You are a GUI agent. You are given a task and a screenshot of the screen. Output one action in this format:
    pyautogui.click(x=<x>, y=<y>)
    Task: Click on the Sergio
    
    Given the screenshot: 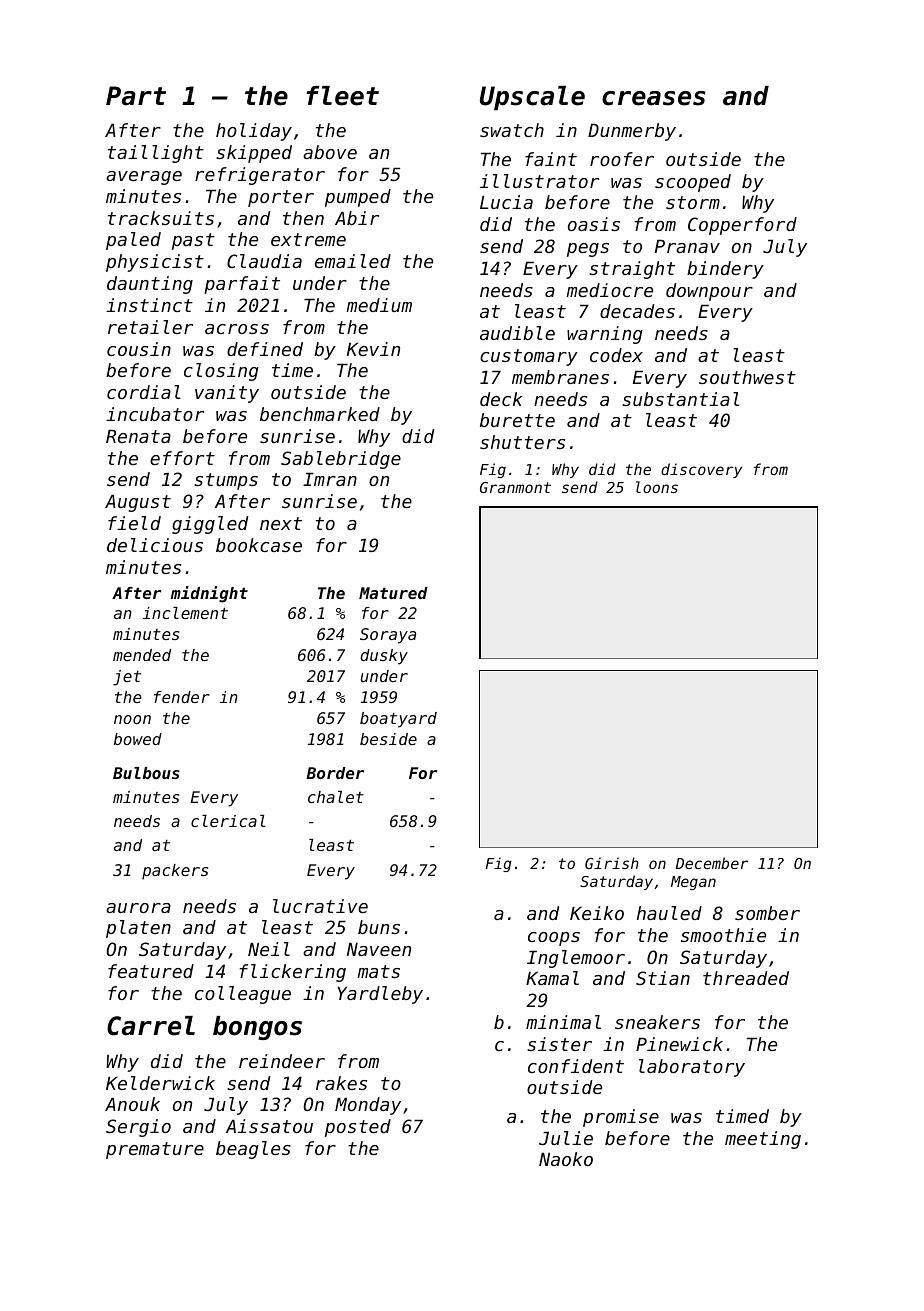 What is the action you would take?
    pyautogui.click(x=138, y=1128)
